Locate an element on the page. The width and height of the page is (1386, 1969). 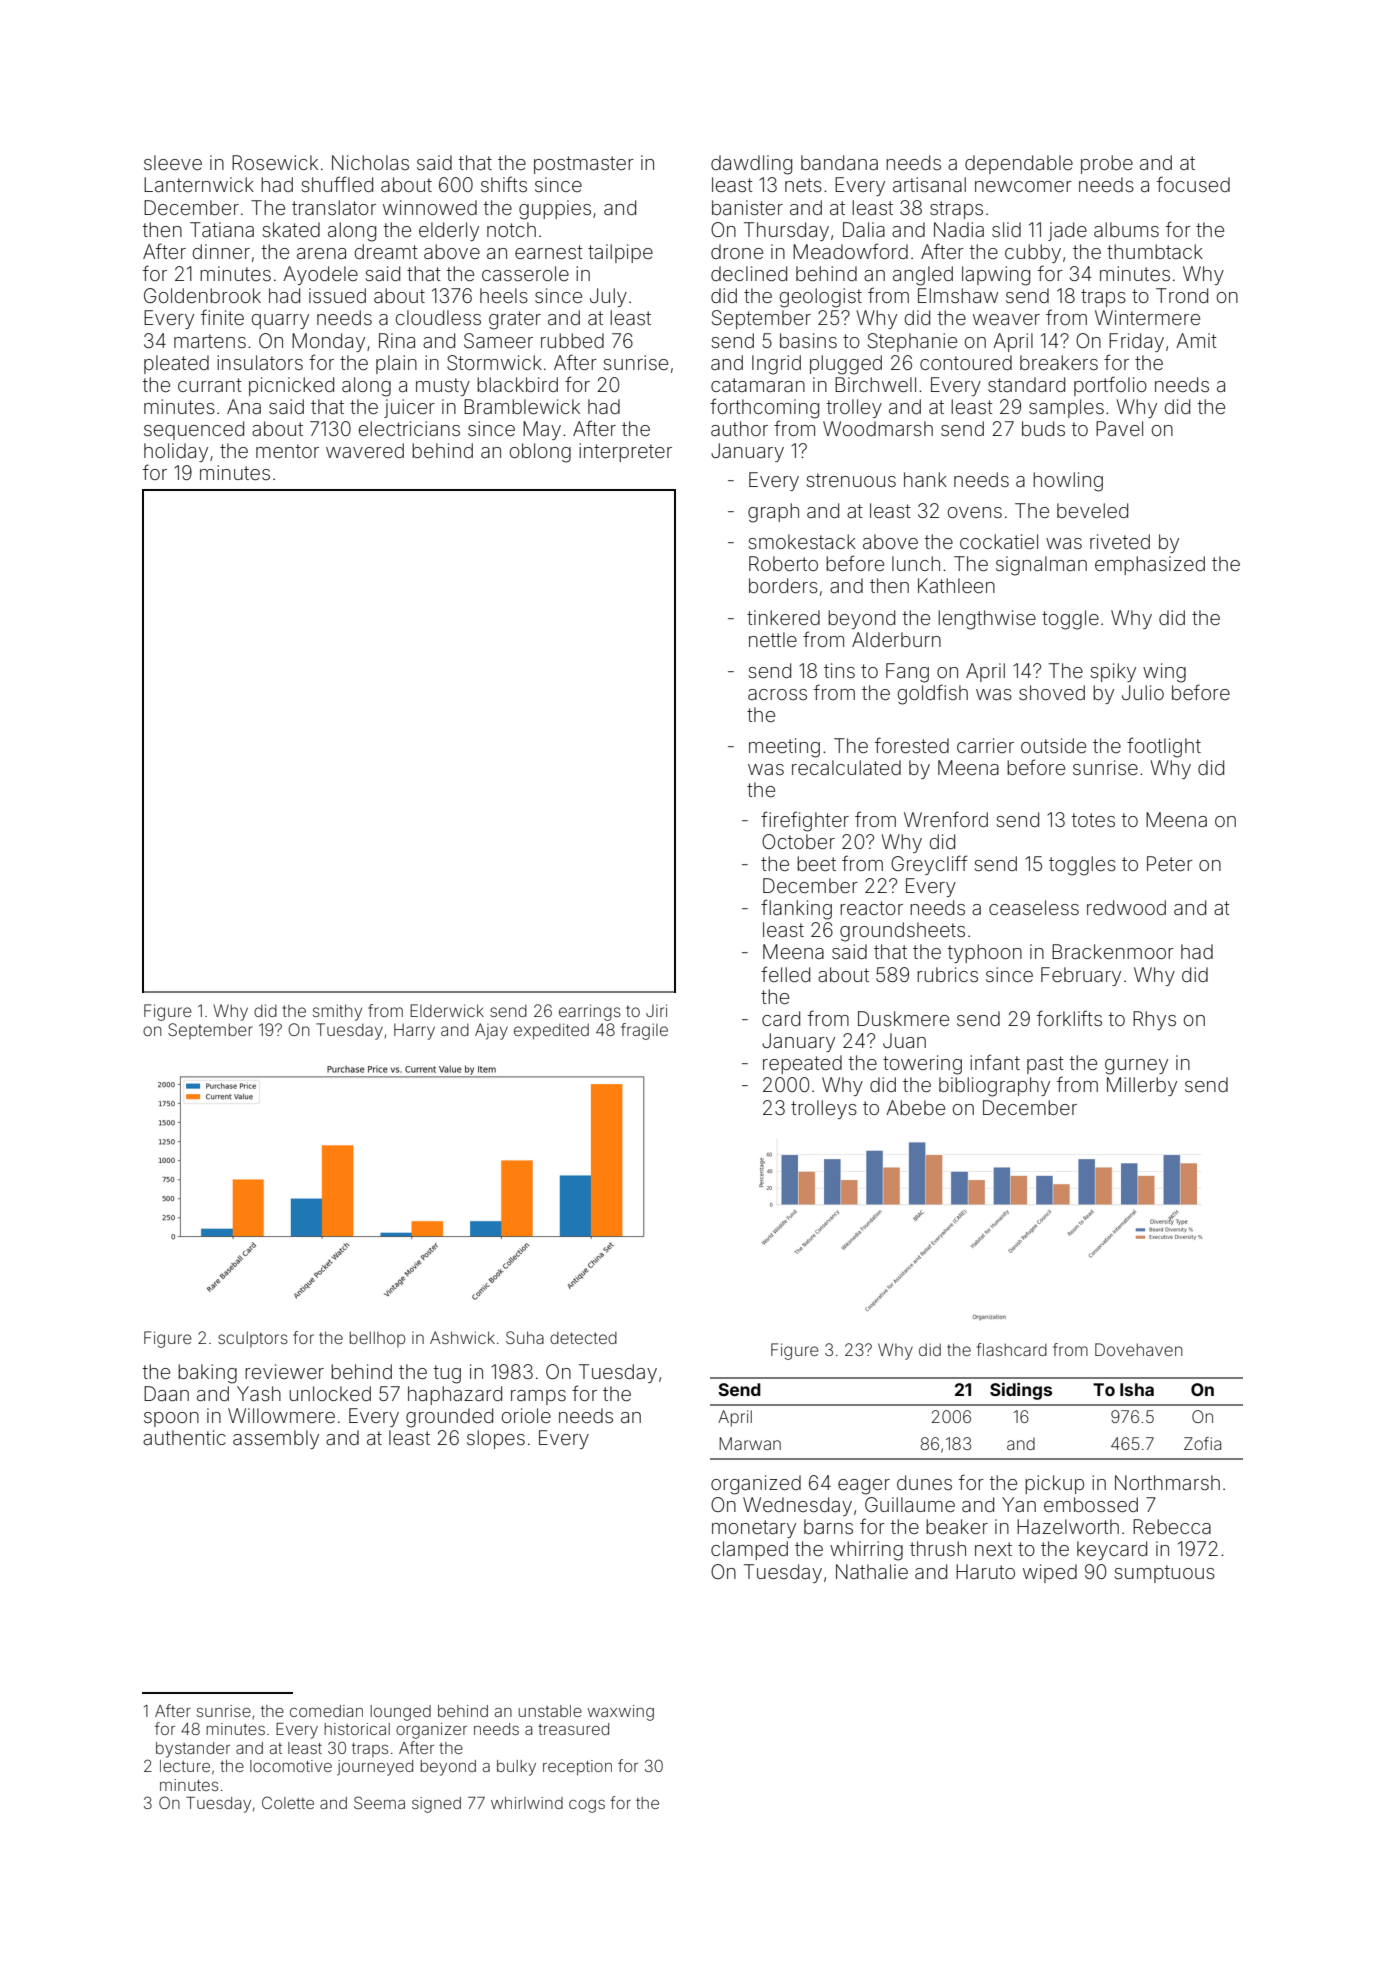
beet is located at coordinates (816, 863).
